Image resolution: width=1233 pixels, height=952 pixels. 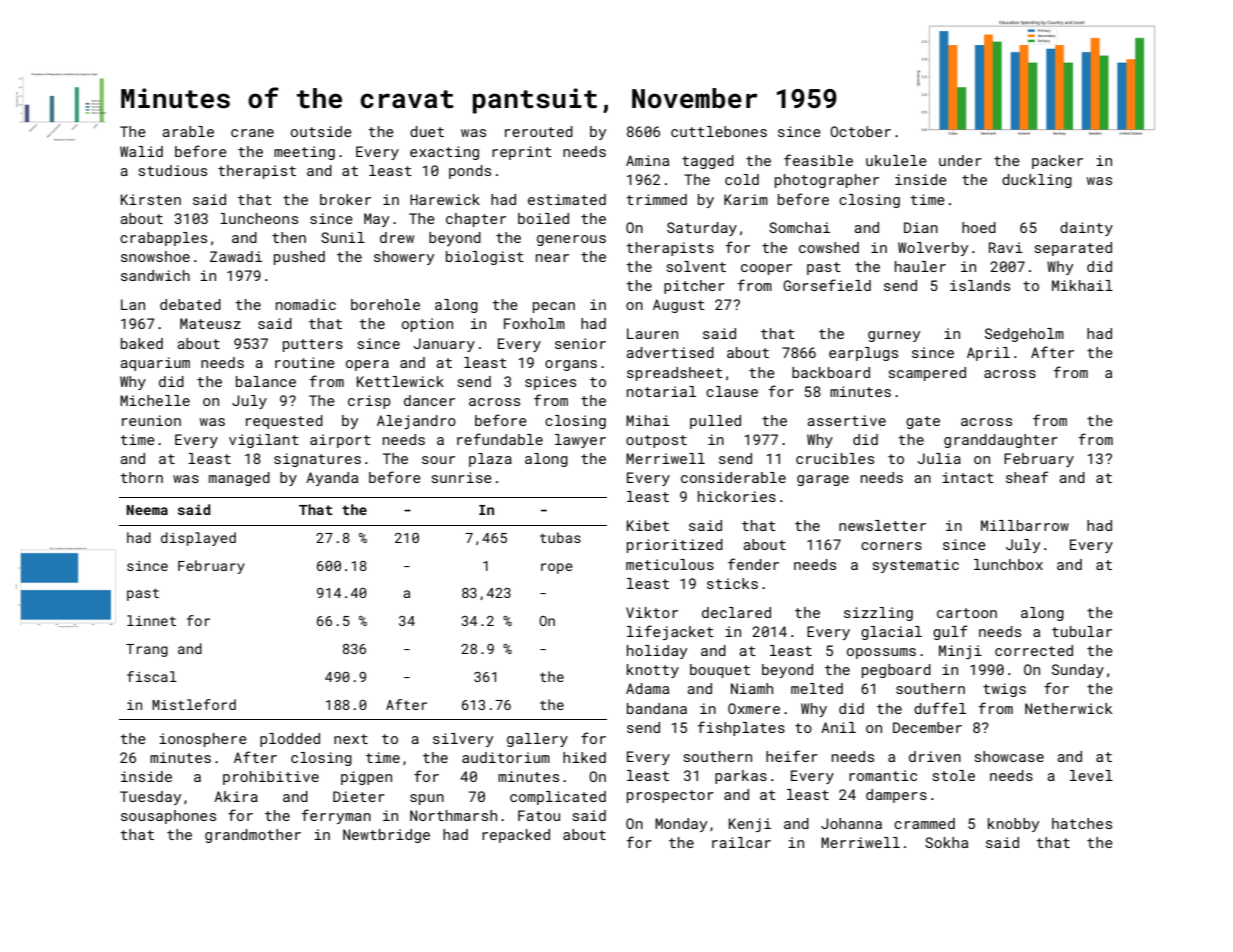 What do you see at coordinates (151, 420) in the document?
I see `reunion` at bounding box center [151, 420].
